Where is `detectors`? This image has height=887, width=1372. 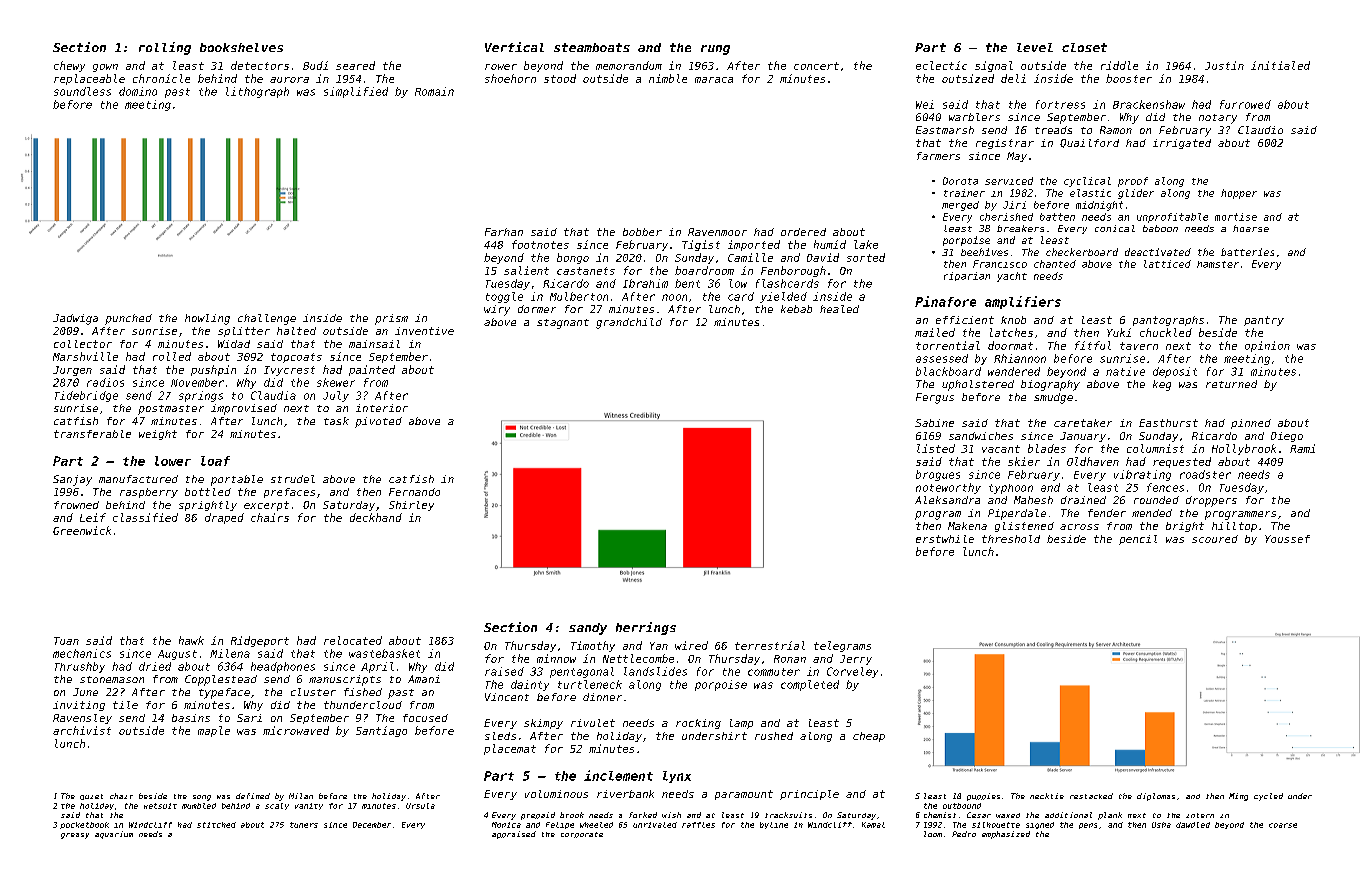 detectors is located at coordinates (260, 65).
